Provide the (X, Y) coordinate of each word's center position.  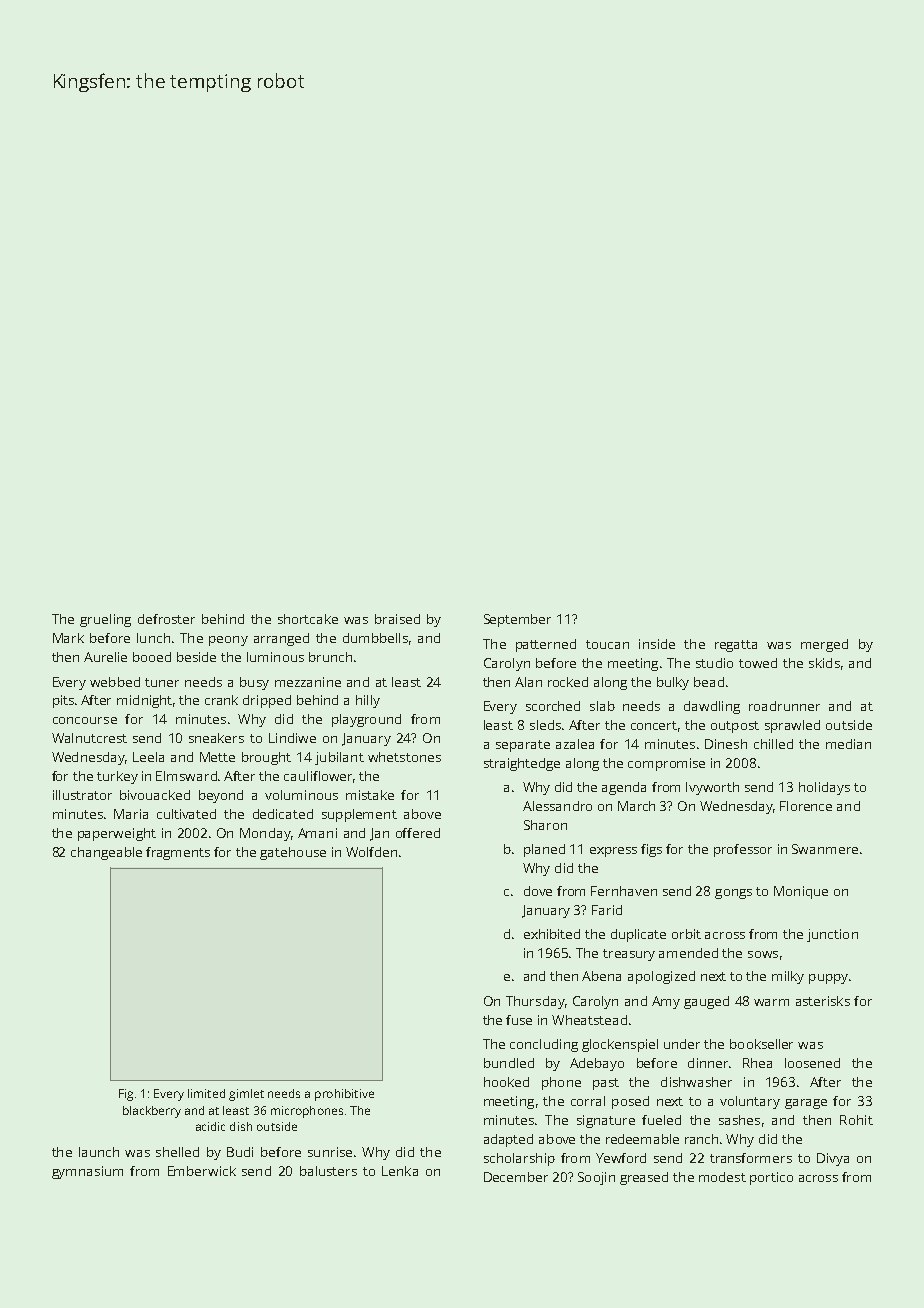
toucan (607, 644)
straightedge (522, 764)
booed (152, 657)
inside (657, 644)
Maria (131, 814)
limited (206, 1093)
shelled (177, 1152)
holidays (824, 788)
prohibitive (344, 1095)
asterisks (823, 1001)
